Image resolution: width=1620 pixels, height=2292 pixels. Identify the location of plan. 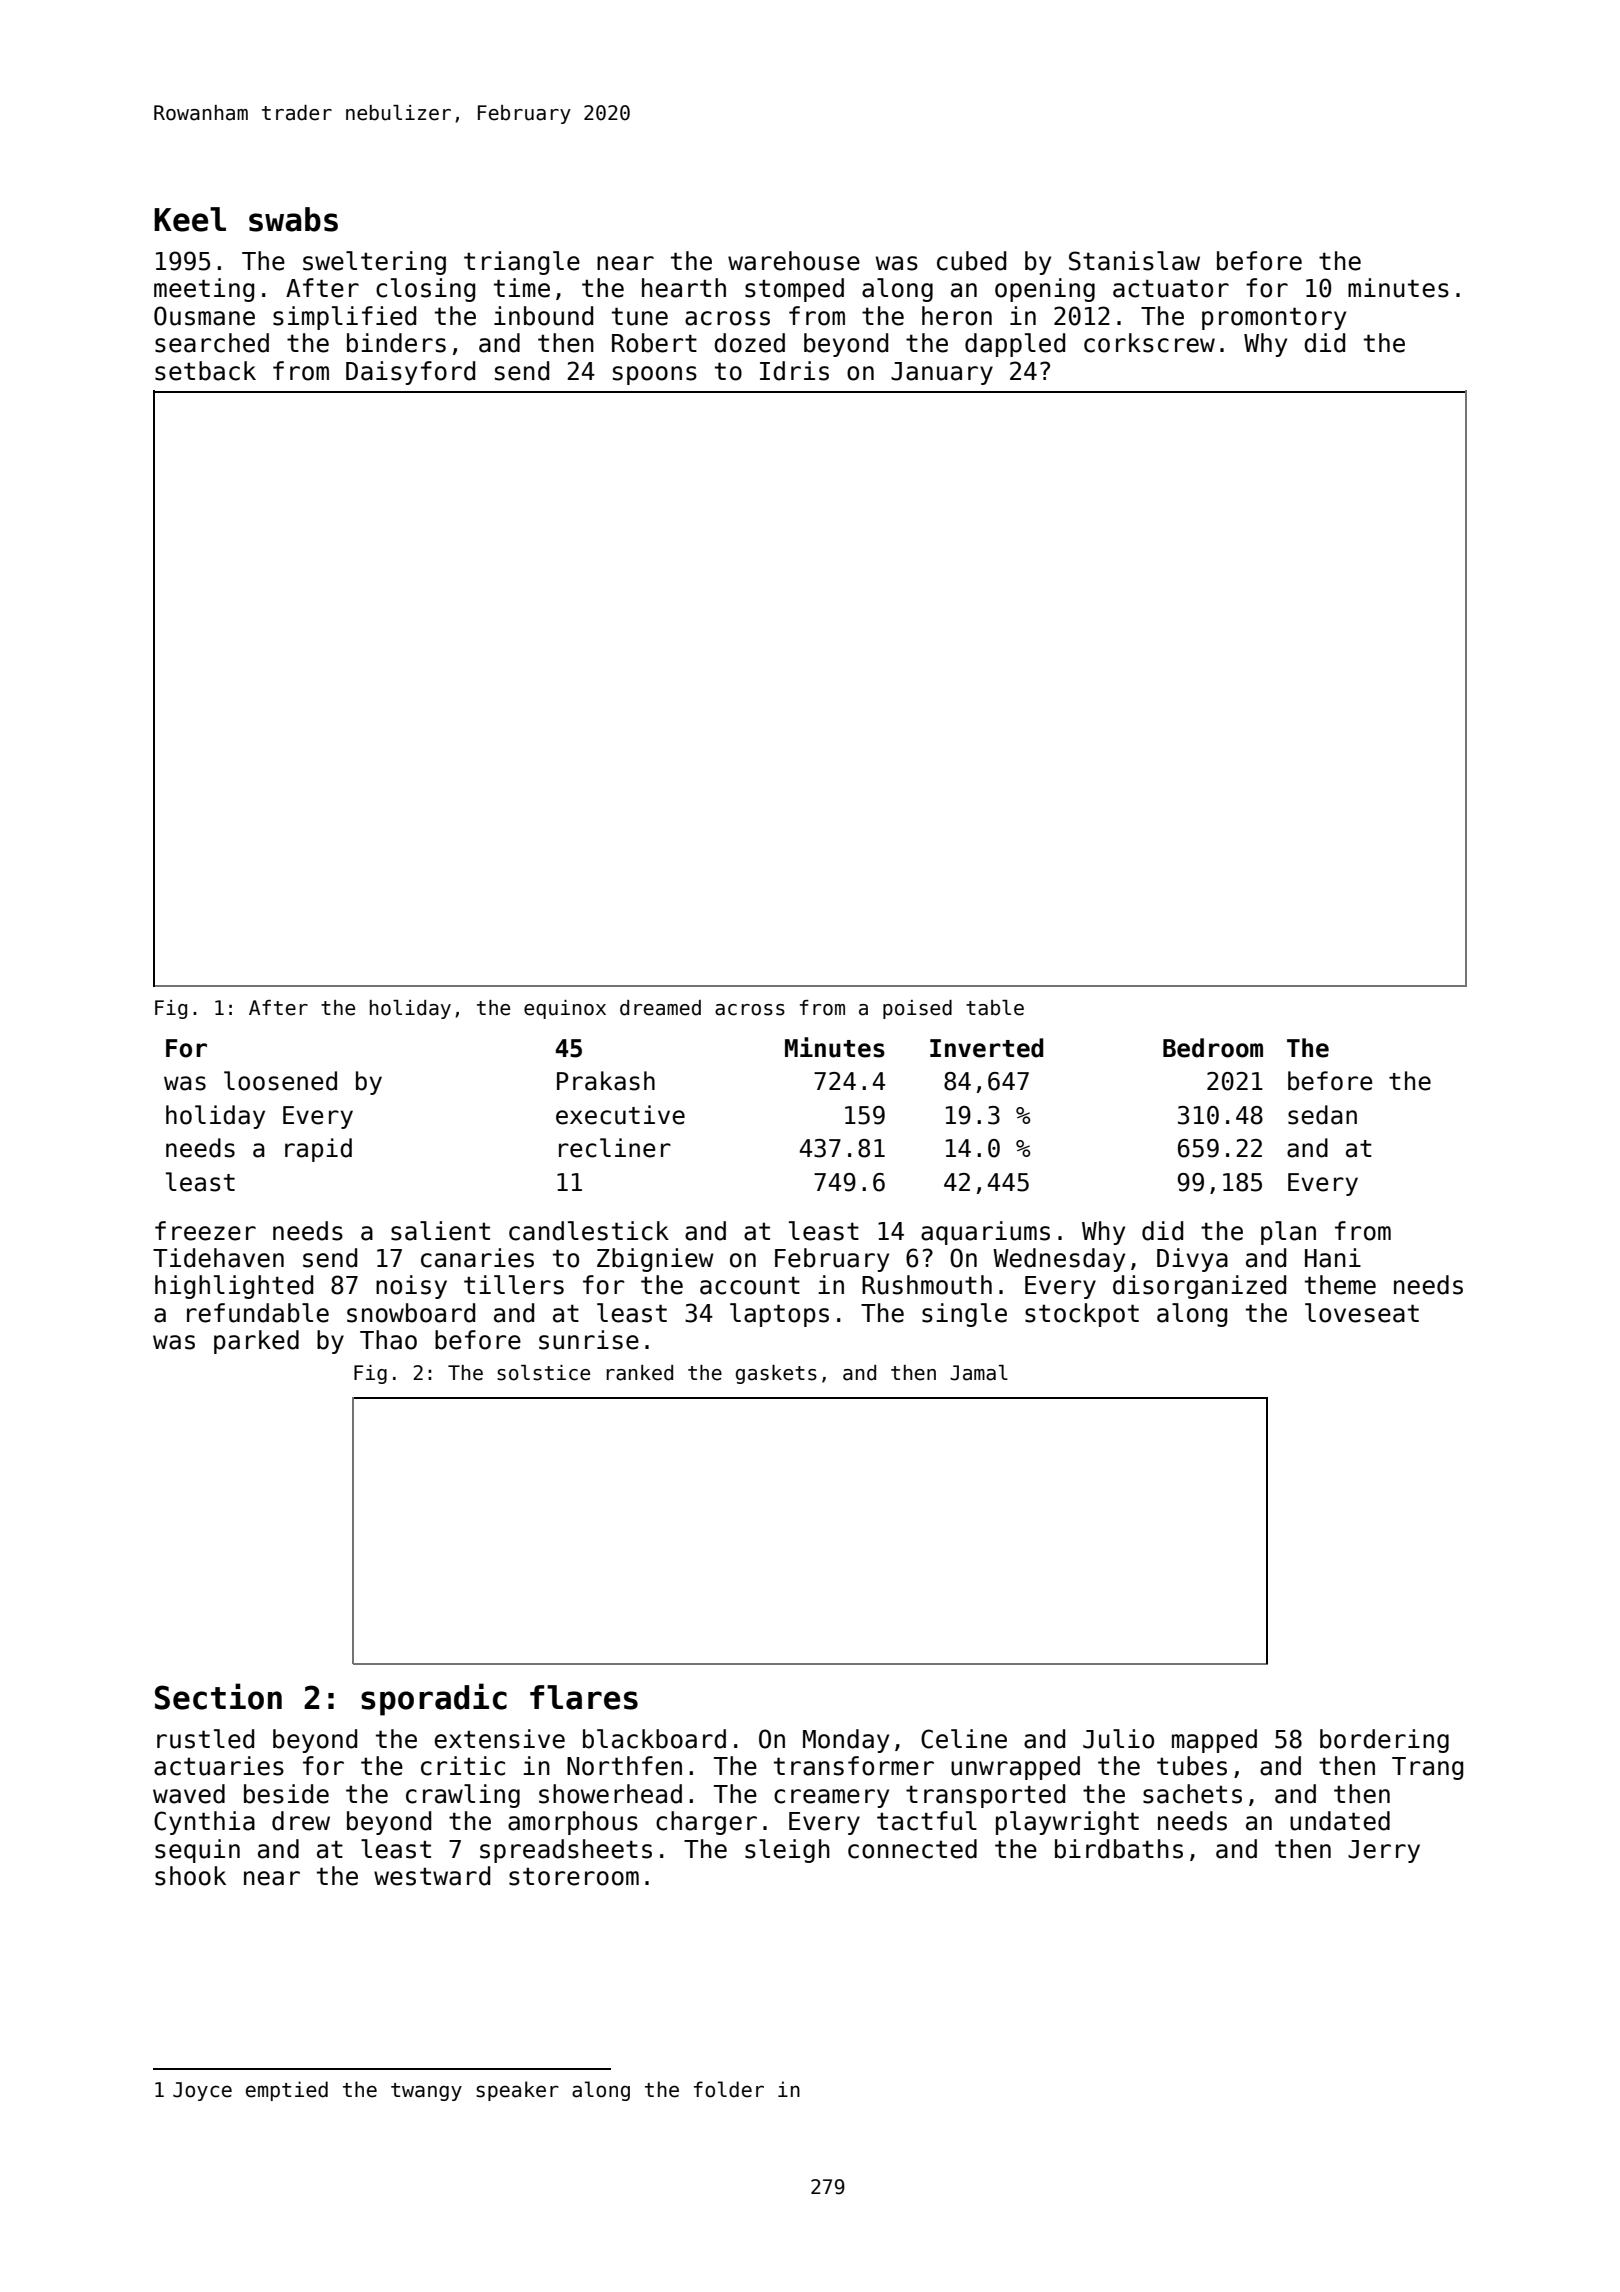
(1288, 1233).
